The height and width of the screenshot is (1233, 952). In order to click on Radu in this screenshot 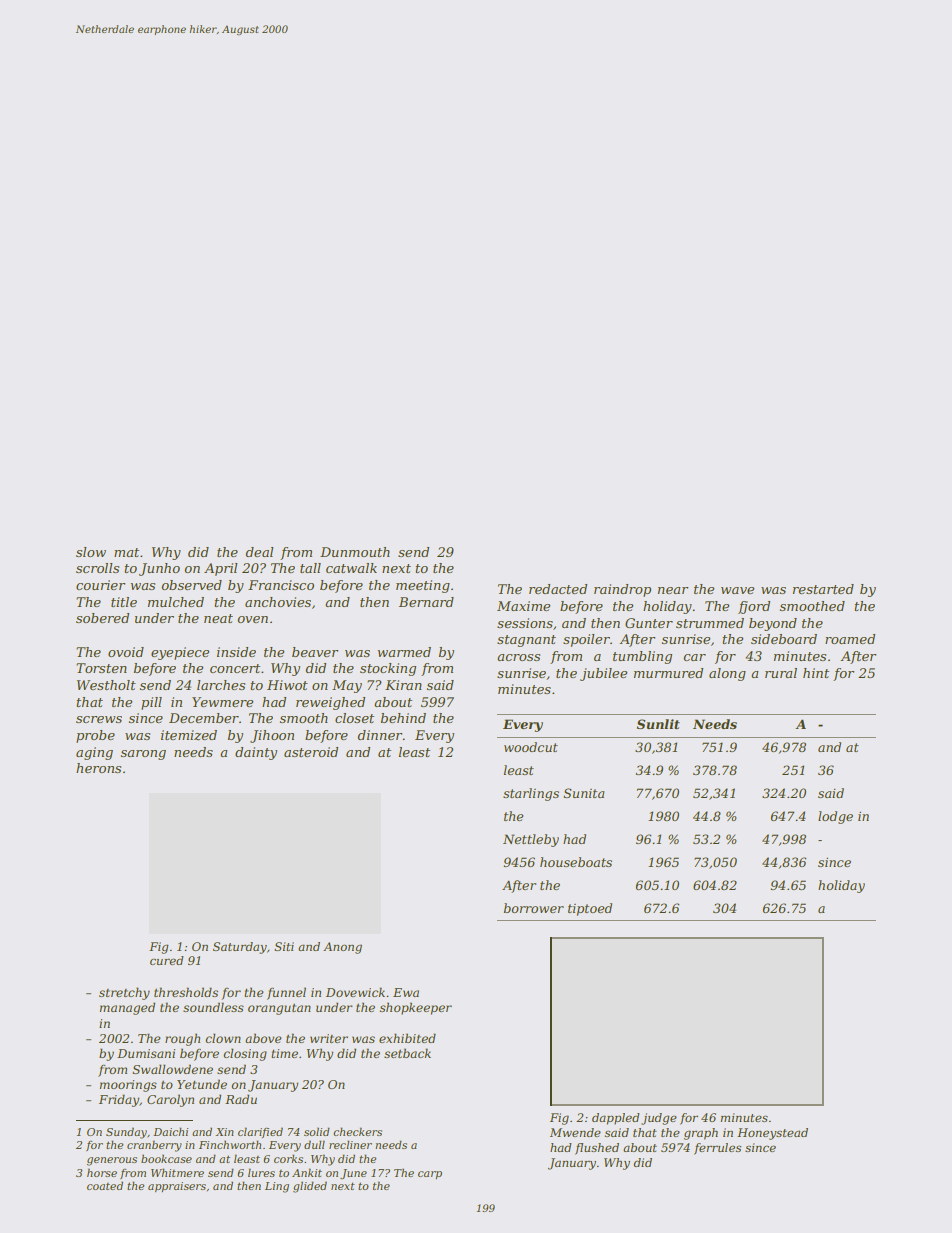, I will do `click(241, 1099)`.
